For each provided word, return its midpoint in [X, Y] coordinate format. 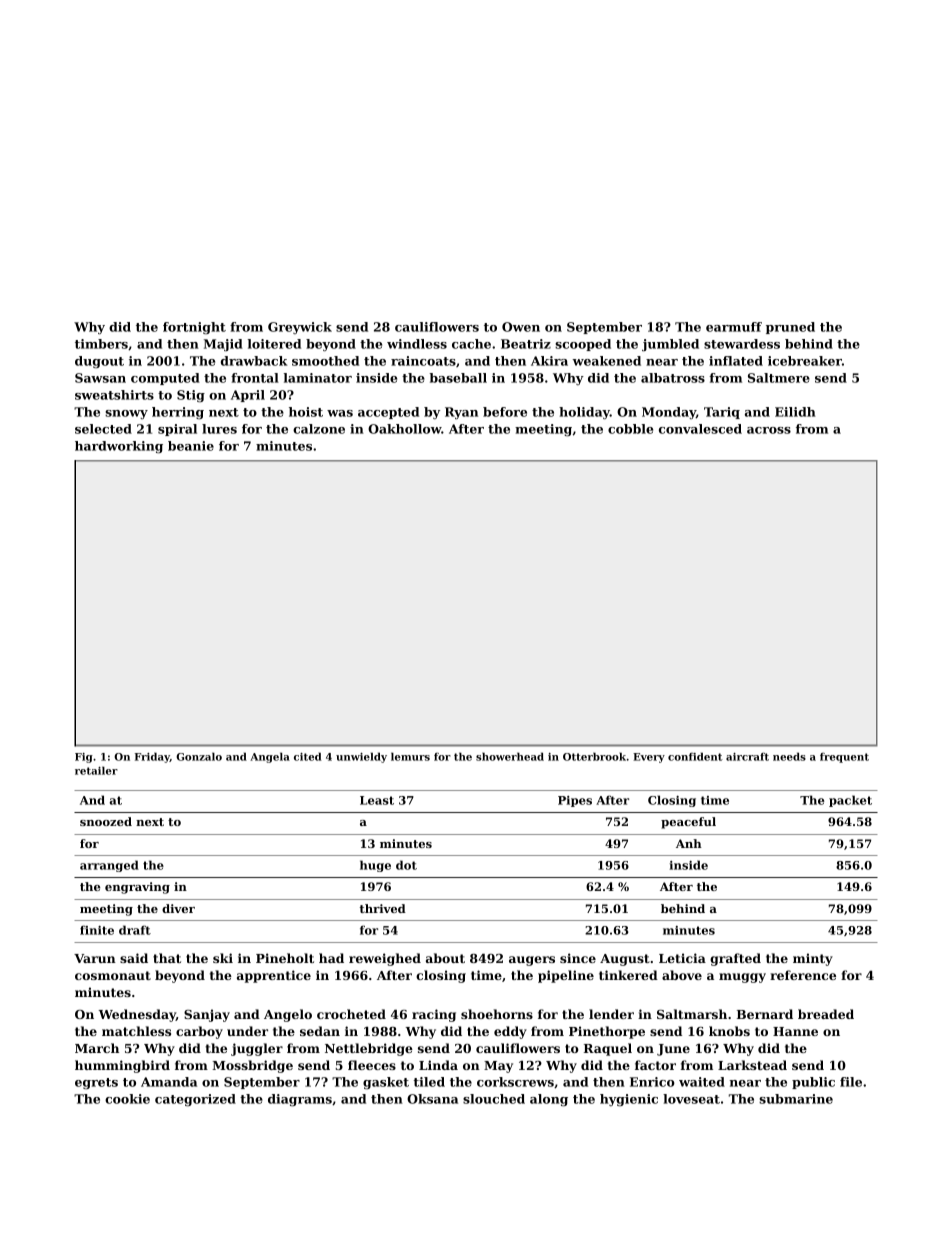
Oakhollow [404, 429]
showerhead [510, 756]
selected [103, 429]
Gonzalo [199, 756]
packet [850, 801]
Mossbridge [252, 1066]
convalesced [700, 429]
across [769, 430]
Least [377, 800]
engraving [137, 888]
